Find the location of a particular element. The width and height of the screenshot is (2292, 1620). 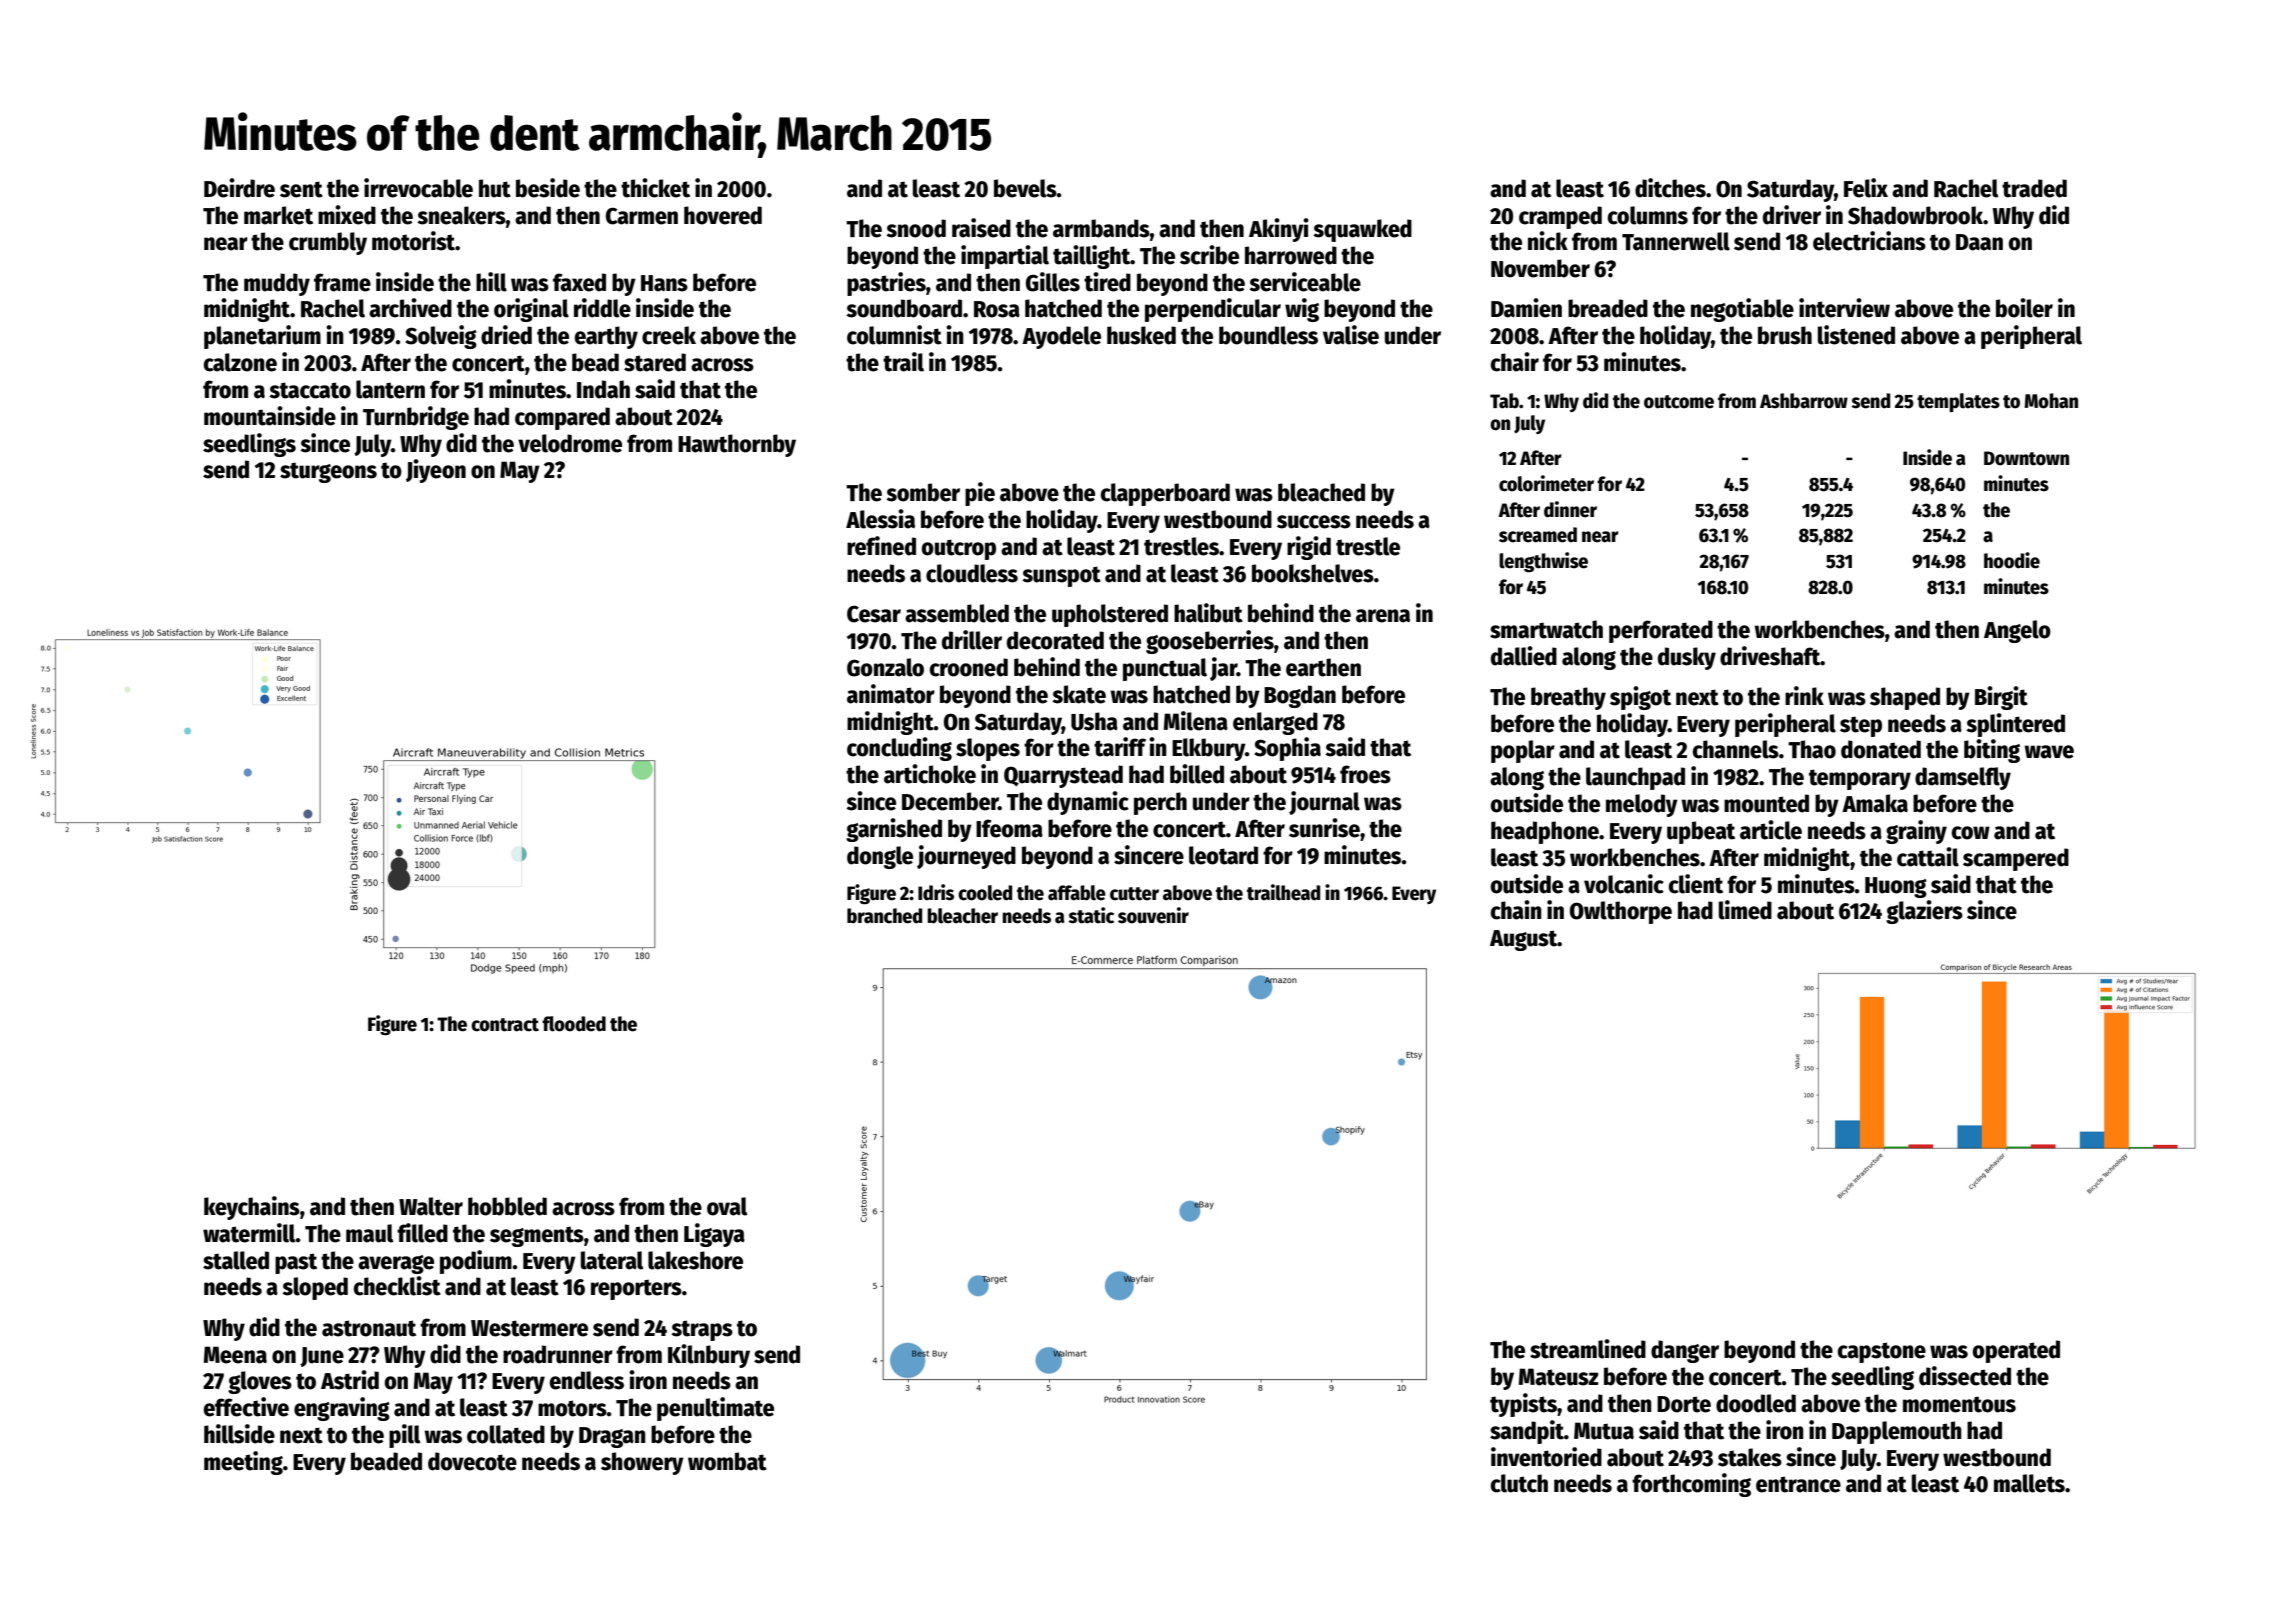

donated is located at coordinates (1881, 749).
